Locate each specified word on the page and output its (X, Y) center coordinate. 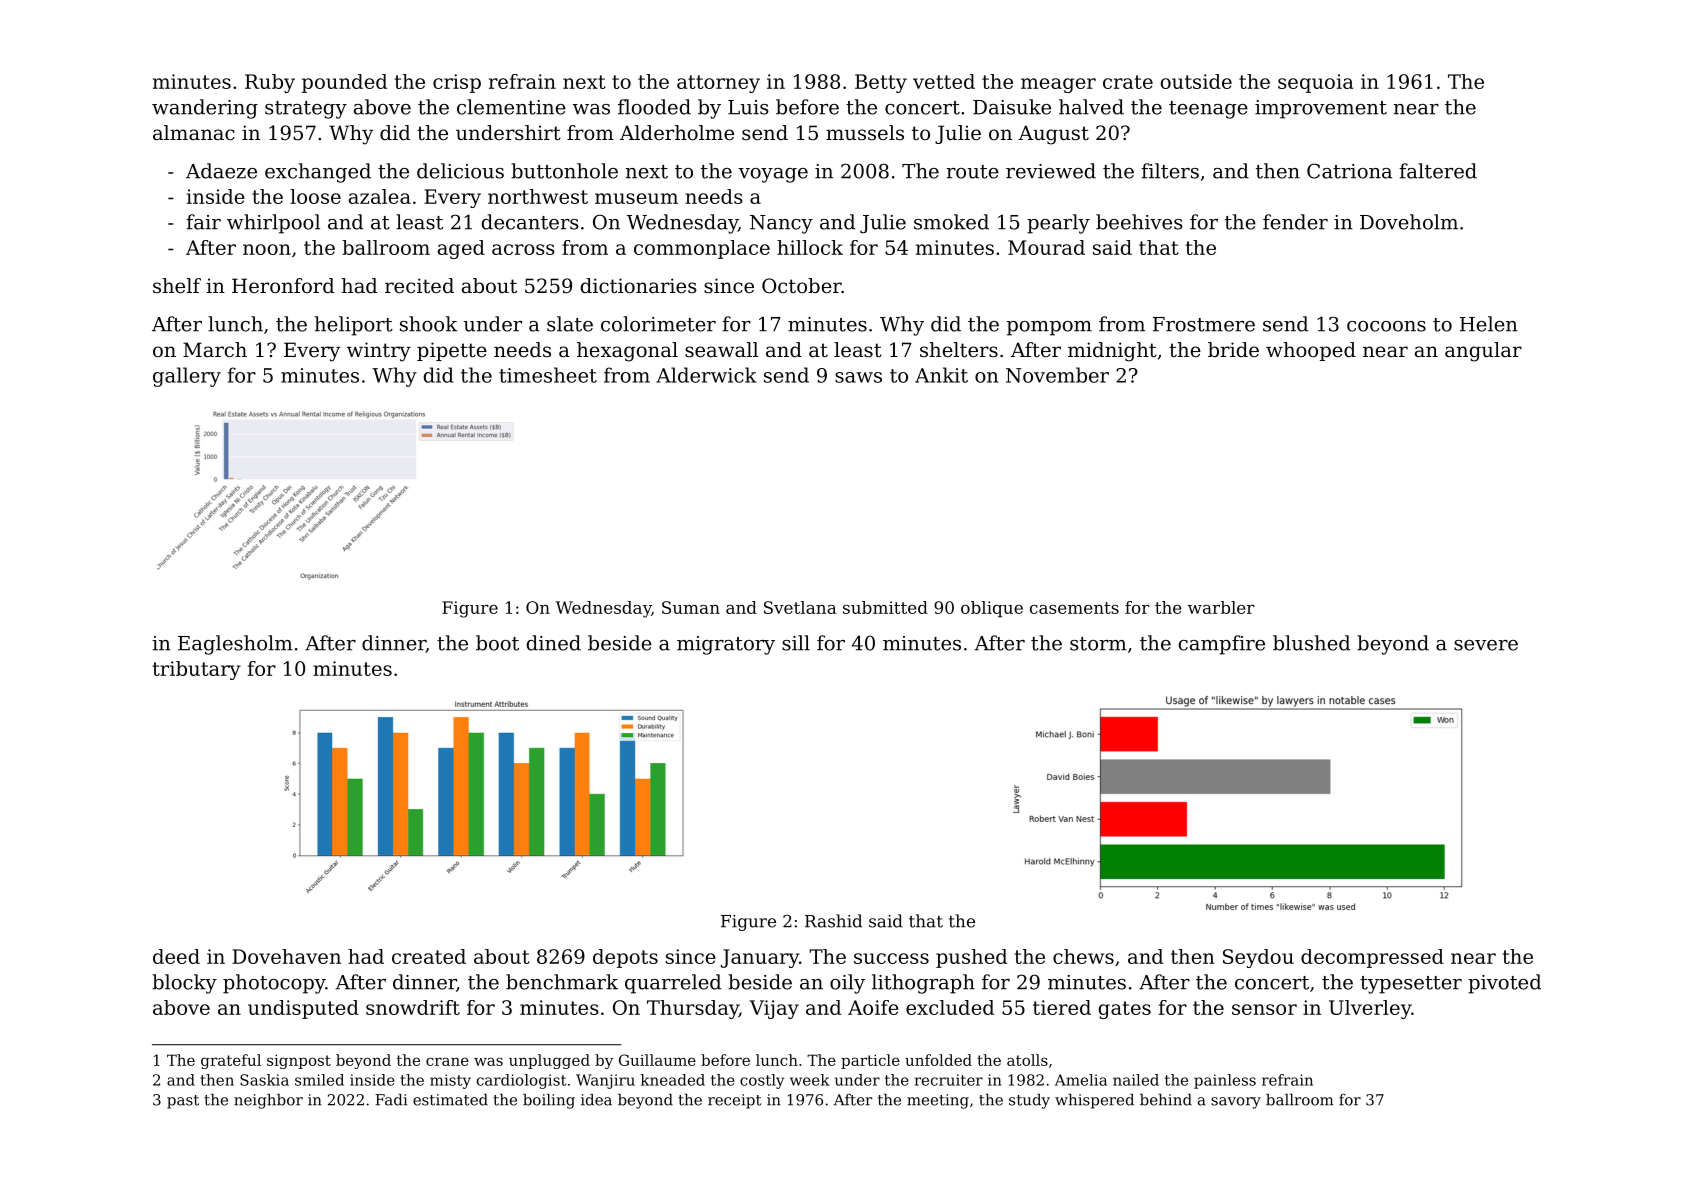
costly (762, 1081)
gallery (187, 377)
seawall (721, 350)
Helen (1489, 324)
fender (1295, 222)
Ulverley (1370, 1009)
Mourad (1046, 247)
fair (203, 222)
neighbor (268, 1101)
